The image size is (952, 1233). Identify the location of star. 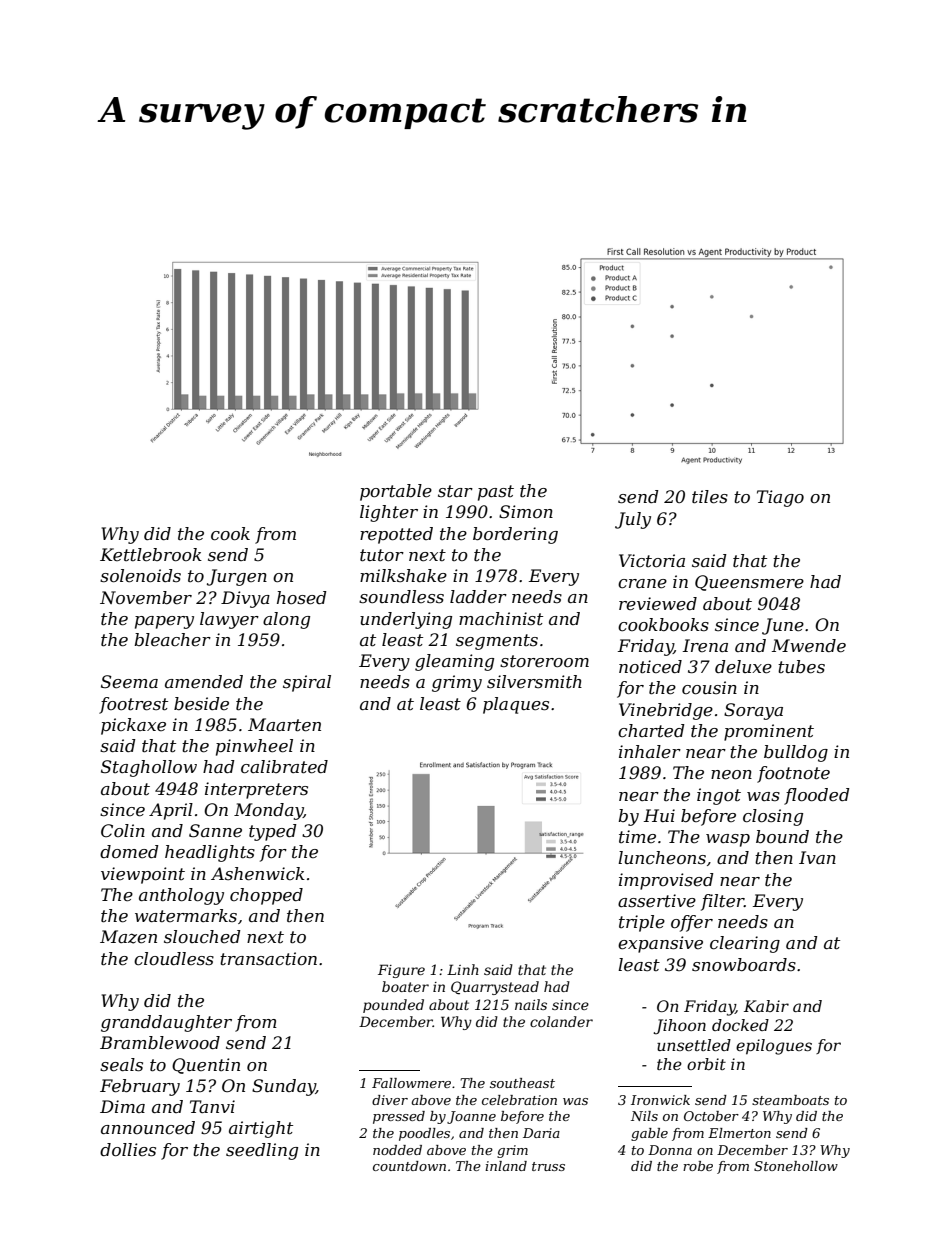
(455, 491).
